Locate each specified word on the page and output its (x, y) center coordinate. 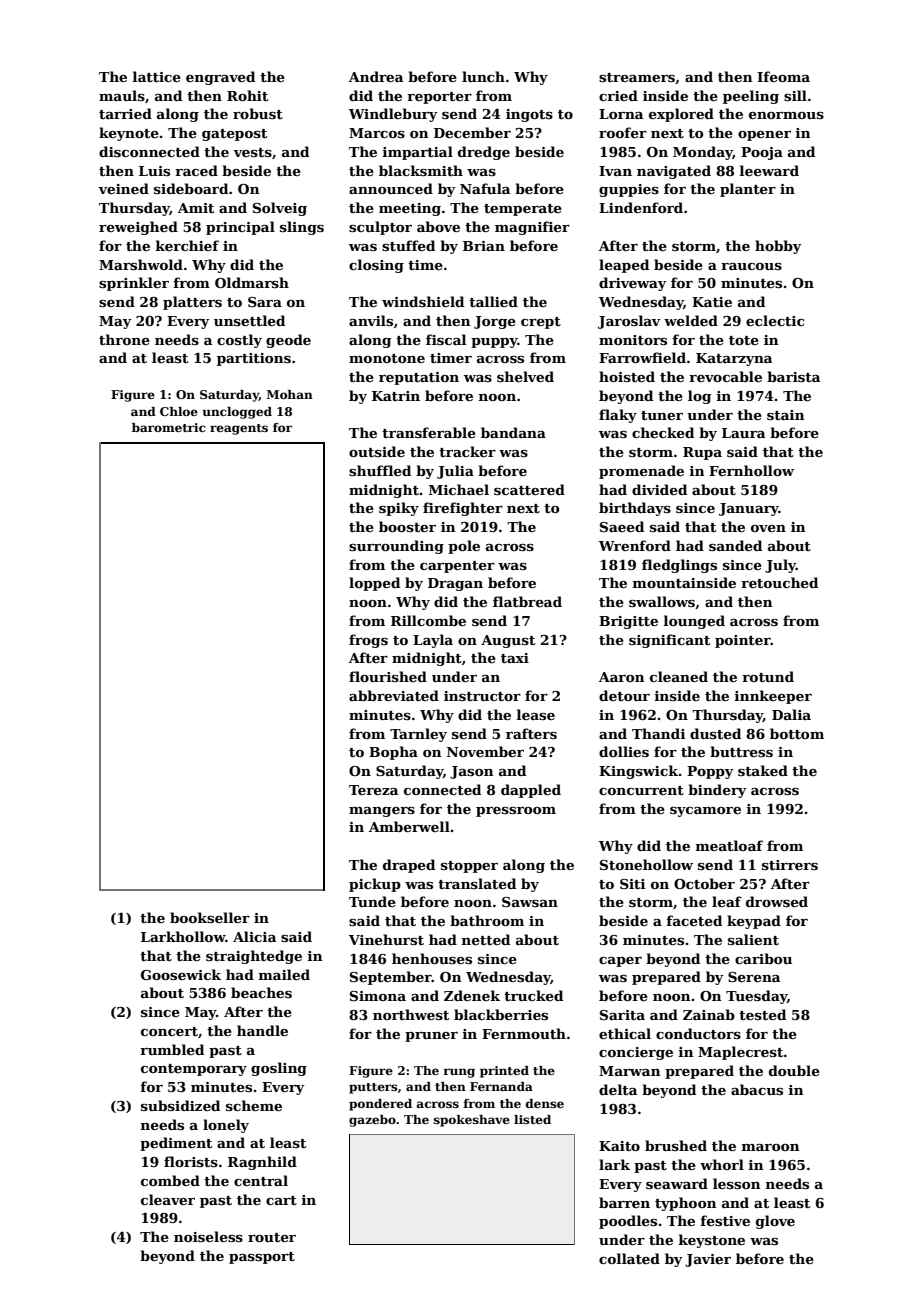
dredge (484, 153)
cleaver (168, 1199)
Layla (433, 641)
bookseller (210, 917)
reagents (239, 429)
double (794, 1070)
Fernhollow (751, 470)
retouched (779, 582)
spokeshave (472, 1121)
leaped (624, 266)
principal (240, 228)
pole (464, 547)
